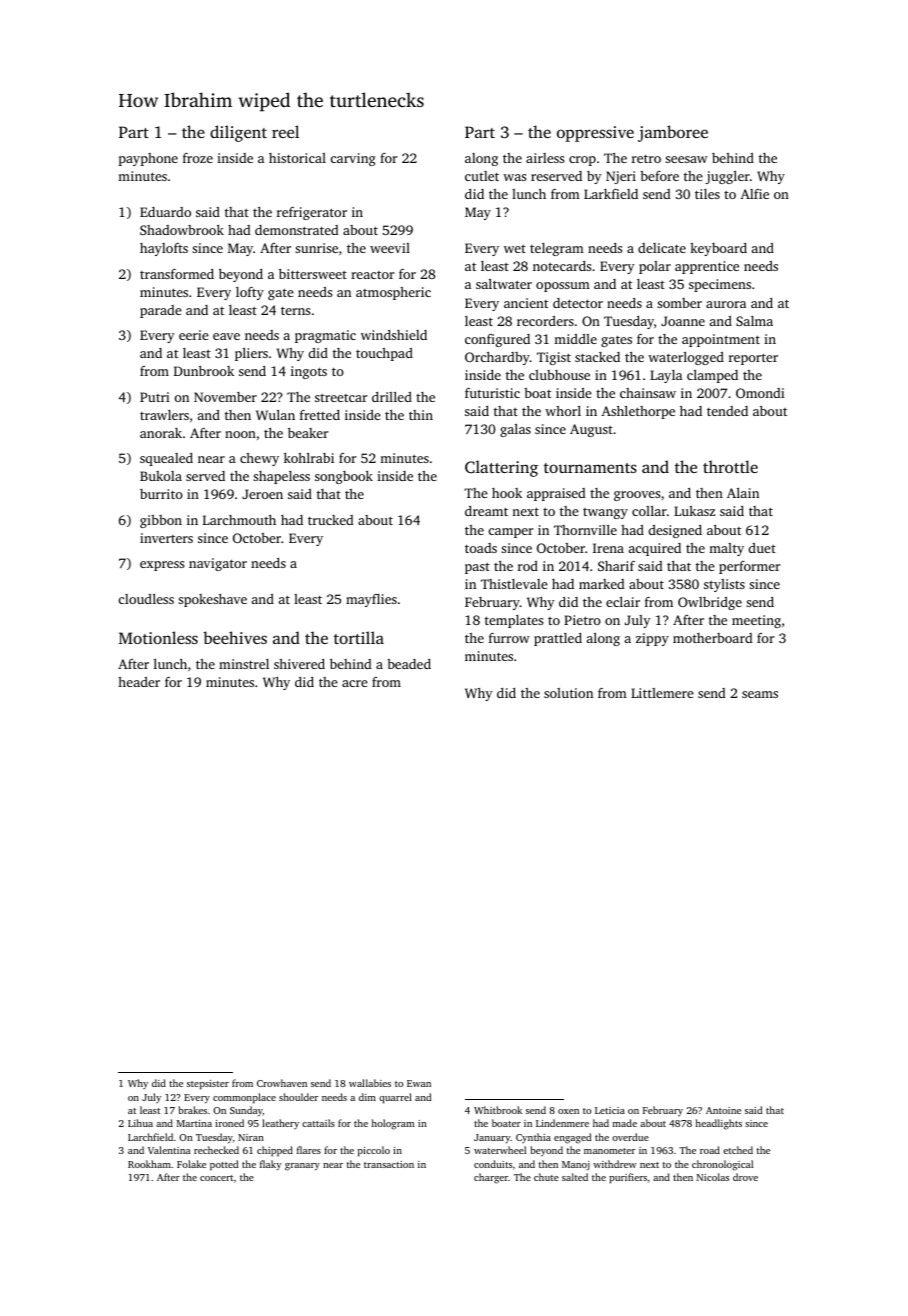  I want to click on Rookham, so click(149, 1164).
